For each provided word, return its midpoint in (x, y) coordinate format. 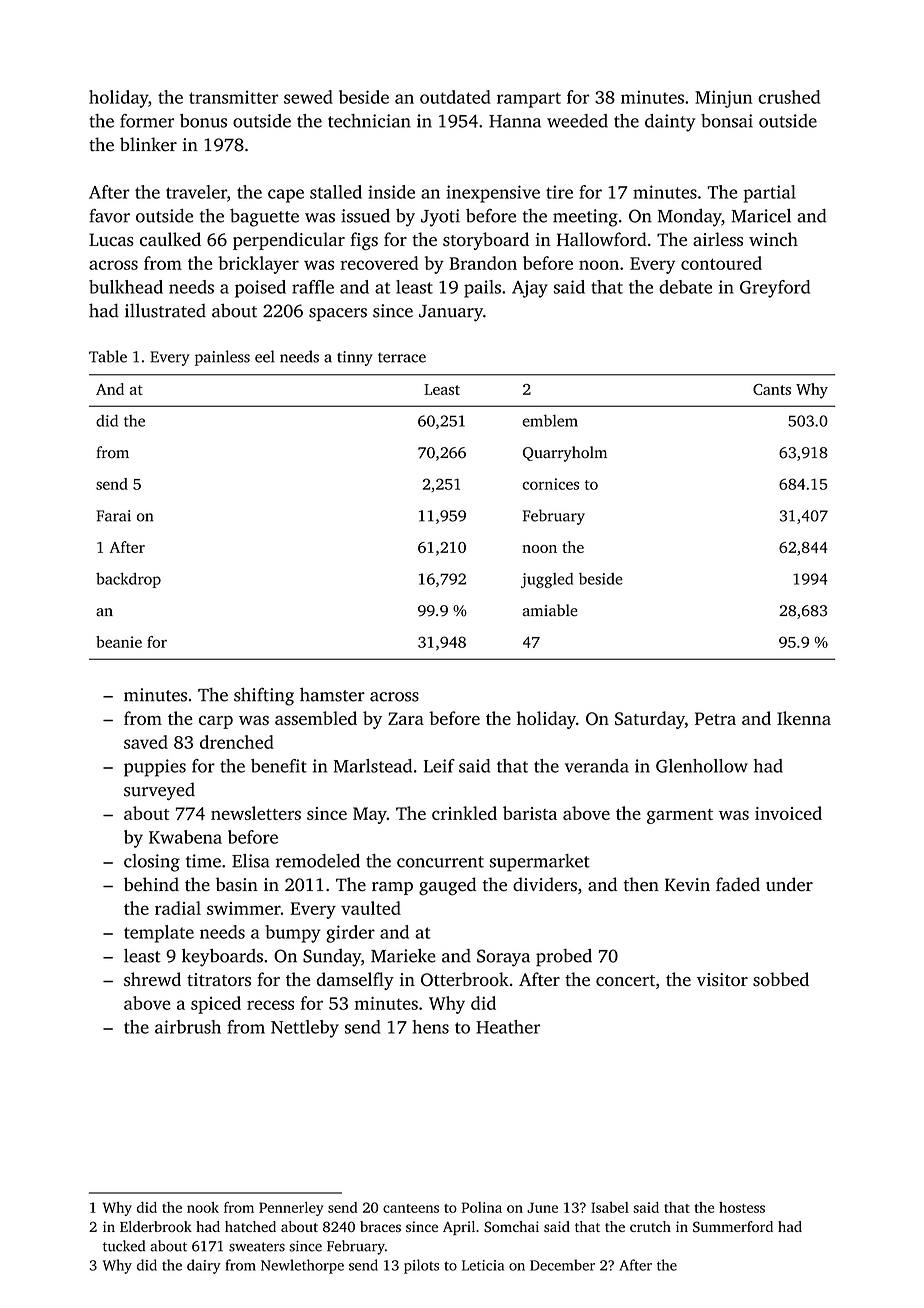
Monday (690, 218)
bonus (203, 121)
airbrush (188, 1027)
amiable (550, 610)
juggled (547, 580)
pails (482, 289)
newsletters (256, 813)
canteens (411, 1208)
